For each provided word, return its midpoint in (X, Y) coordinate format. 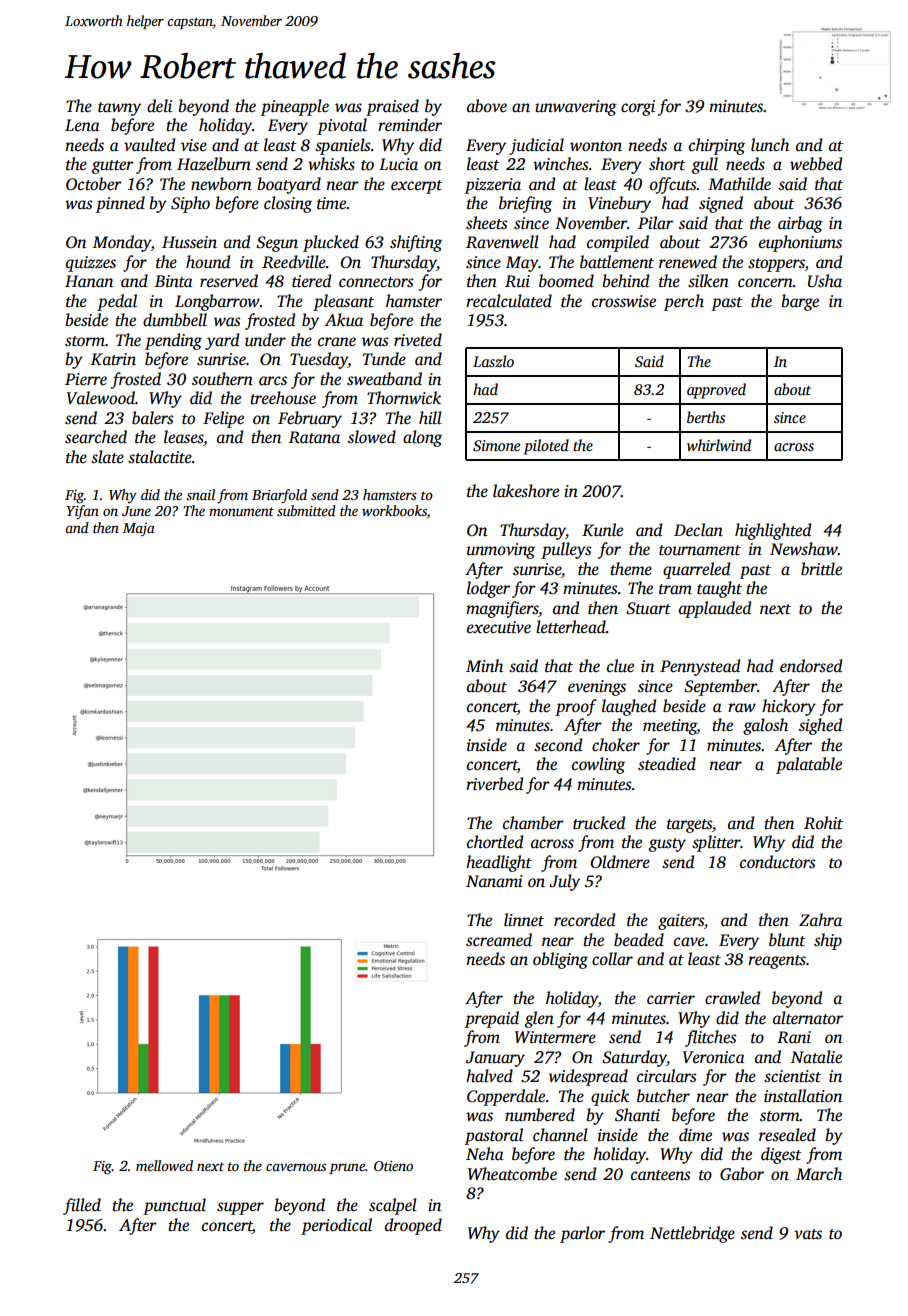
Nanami (494, 881)
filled (82, 1206)
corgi (638, 108)
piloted (546, 447)
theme (631, 569)
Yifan (82, 512)
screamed (499, 940)
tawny (119, 109)
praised (392, 107)
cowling (598, 765)
